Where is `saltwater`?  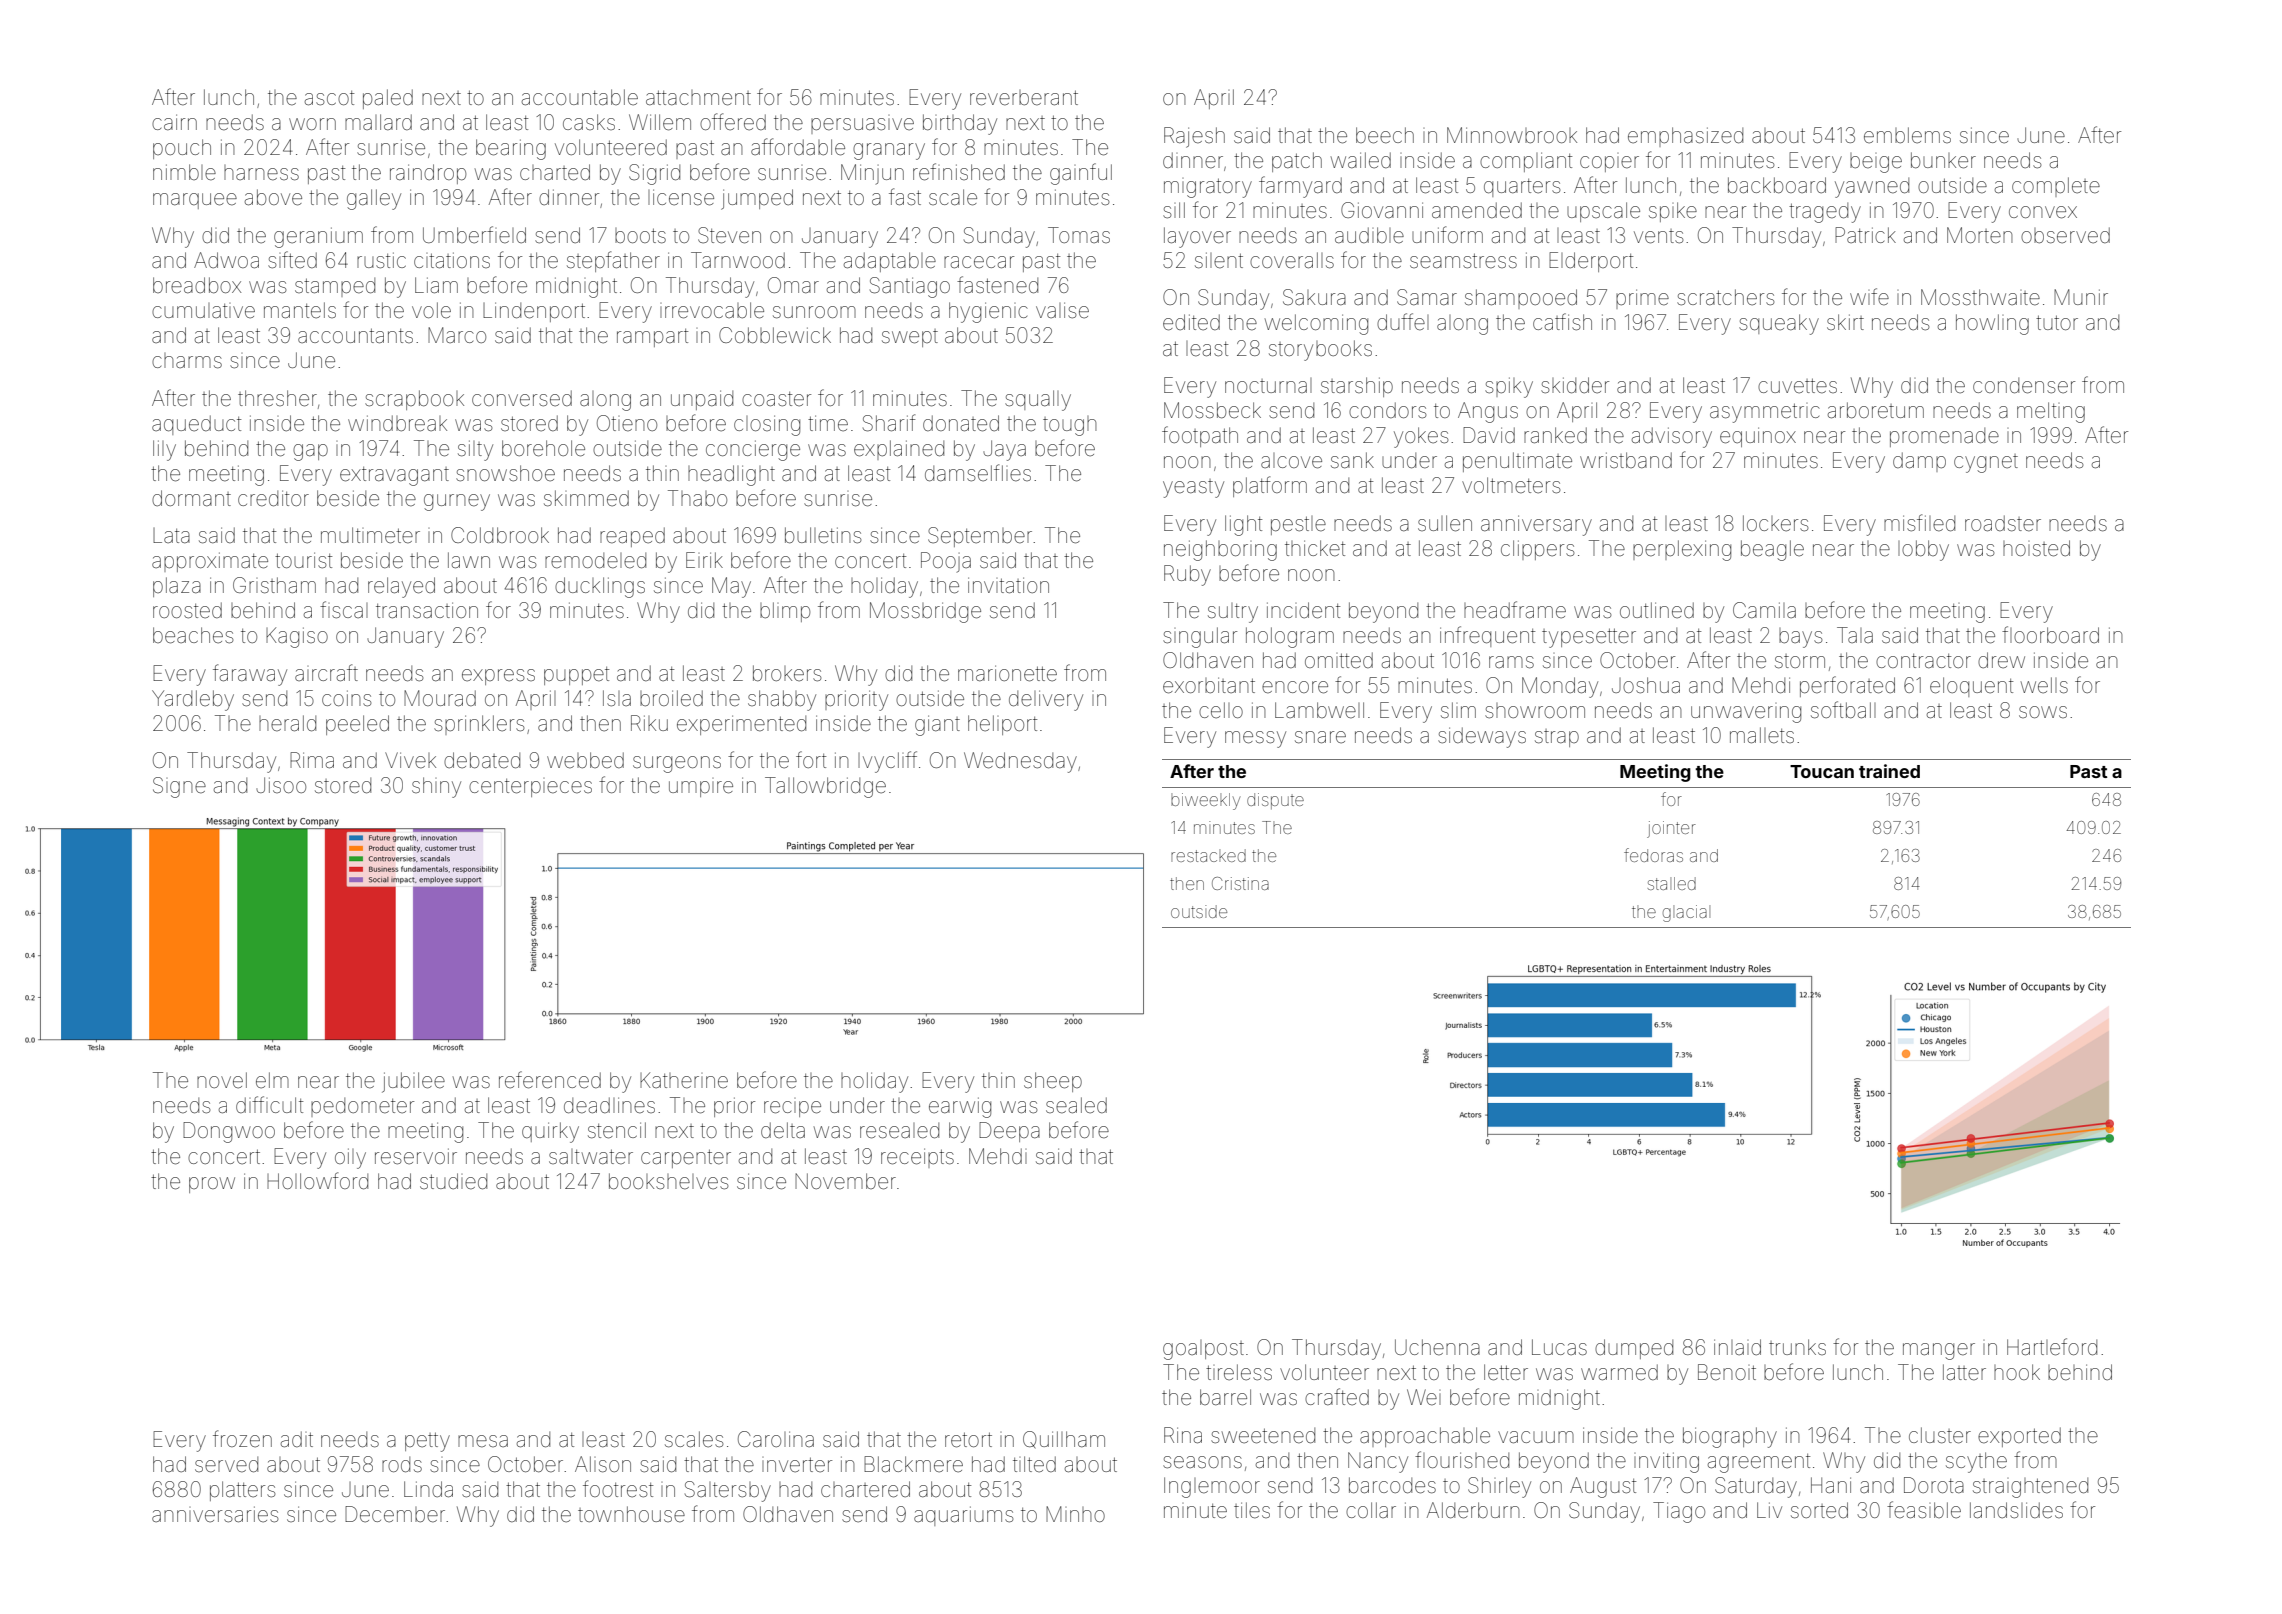 saltwater is located at coordinates (591, 1156).
